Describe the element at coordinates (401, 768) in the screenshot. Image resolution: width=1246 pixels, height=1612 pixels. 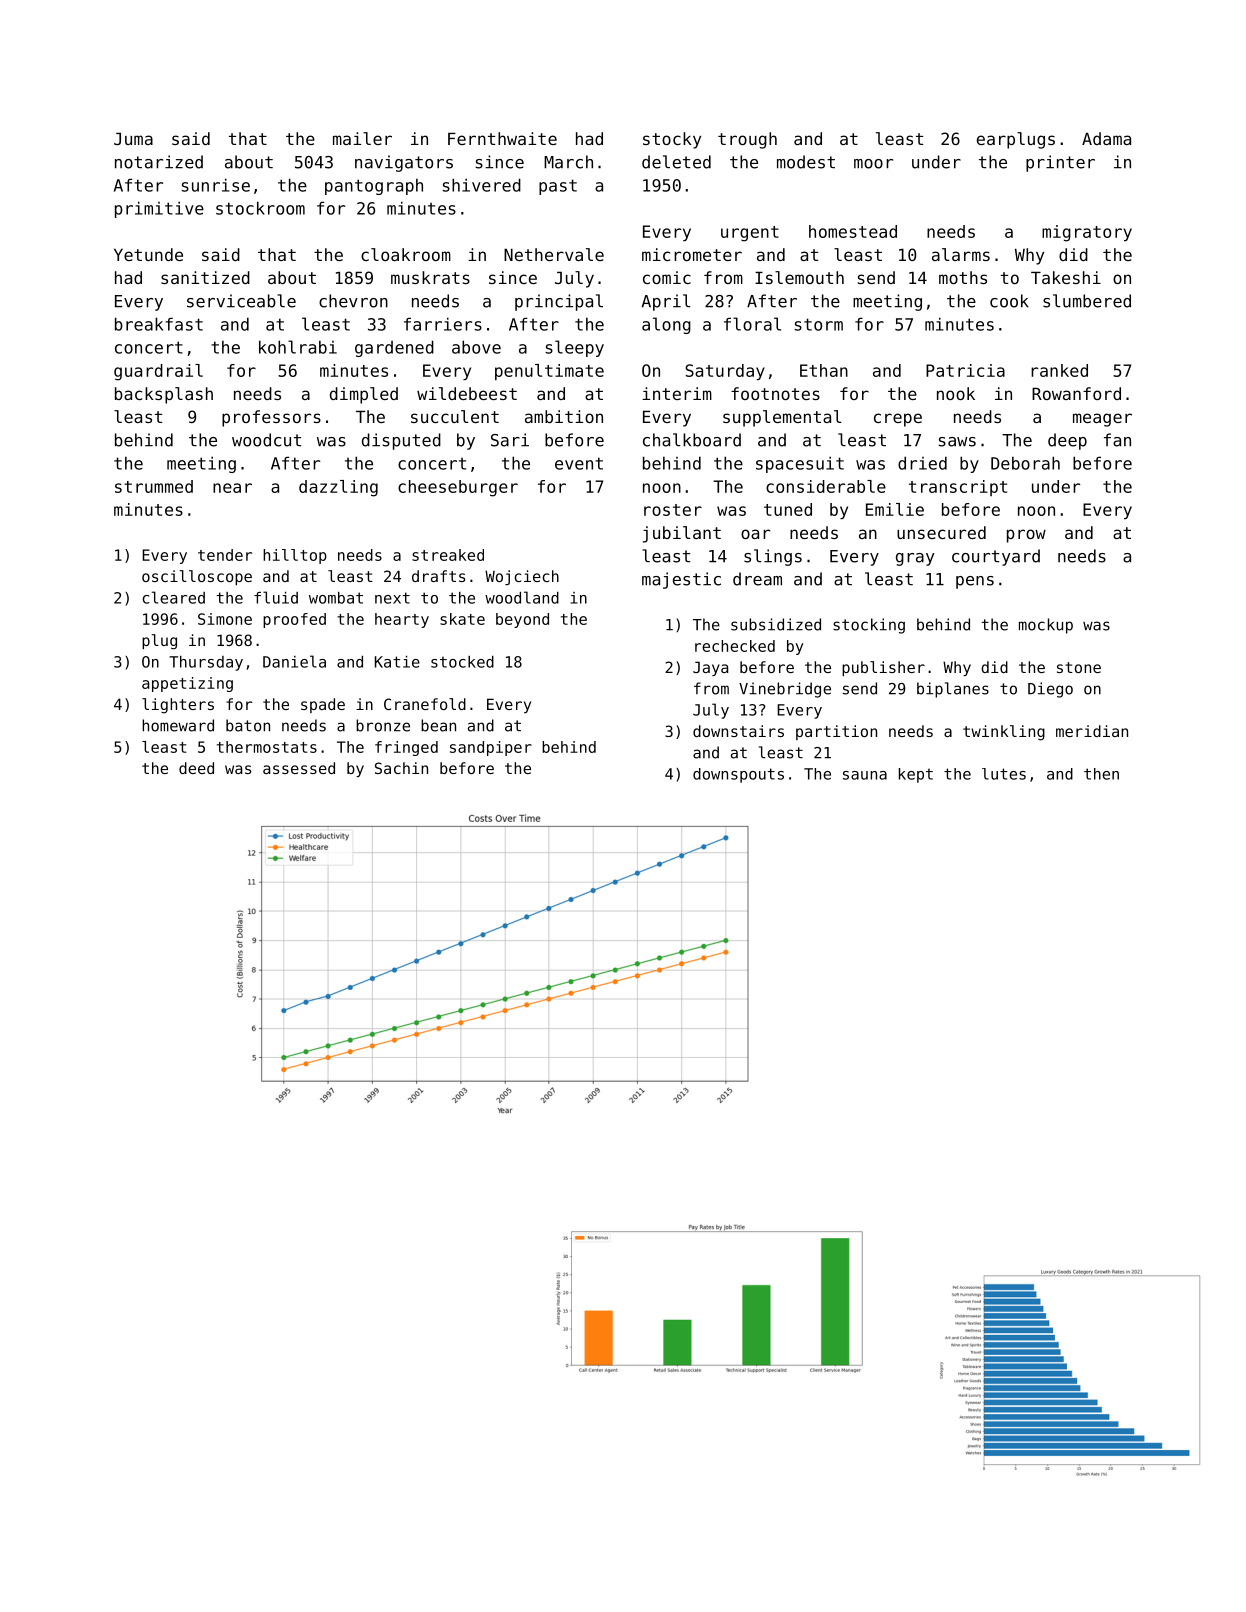
I see `Sachin` at that location.
